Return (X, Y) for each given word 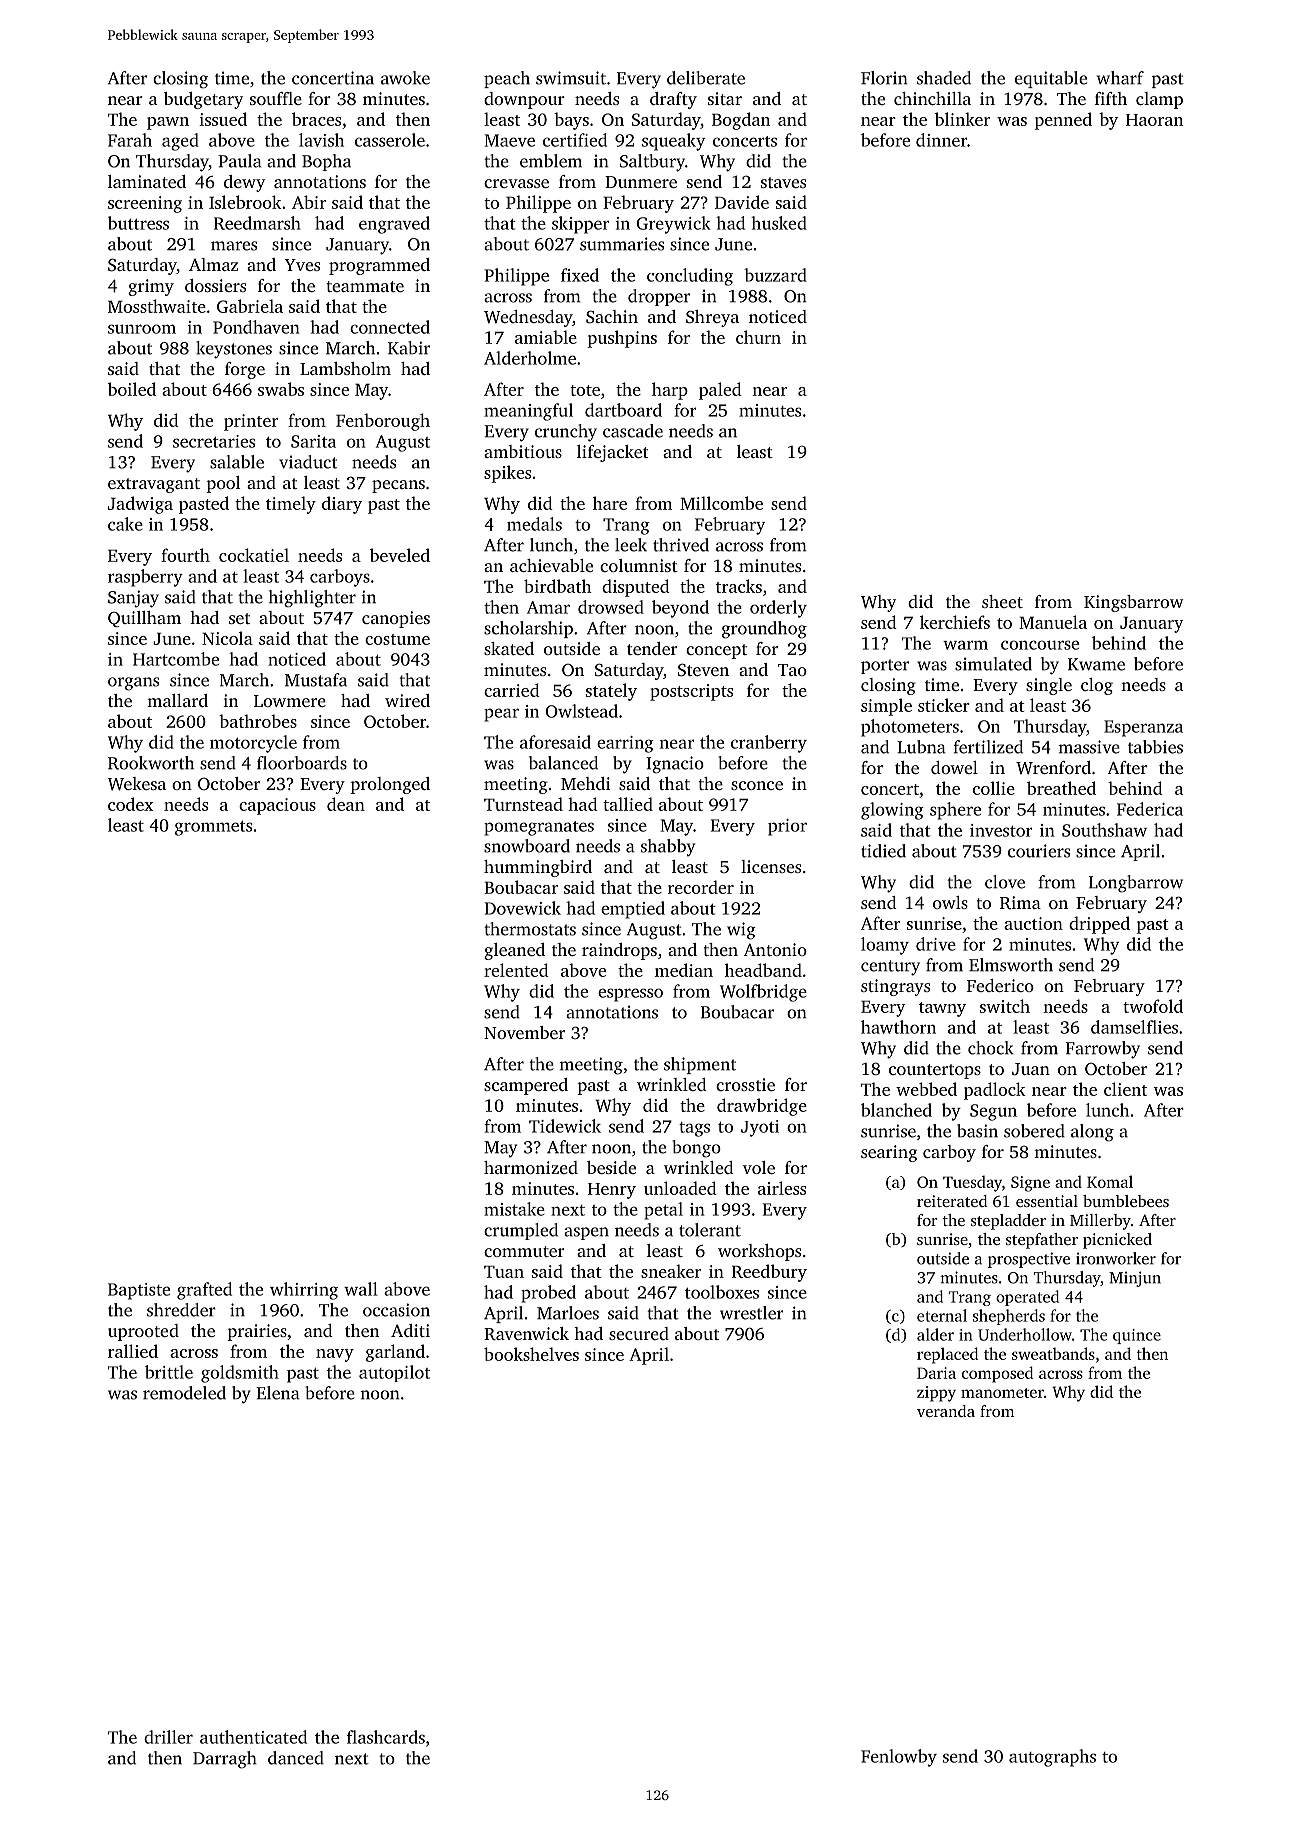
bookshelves (531, 1354)
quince (1137, 1336)
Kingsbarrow (1133, 603)
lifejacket (612, 453)
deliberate (706, 78)
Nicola (227, 638)
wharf (1120, 78)
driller (168, 1737)
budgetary (203, 100)
